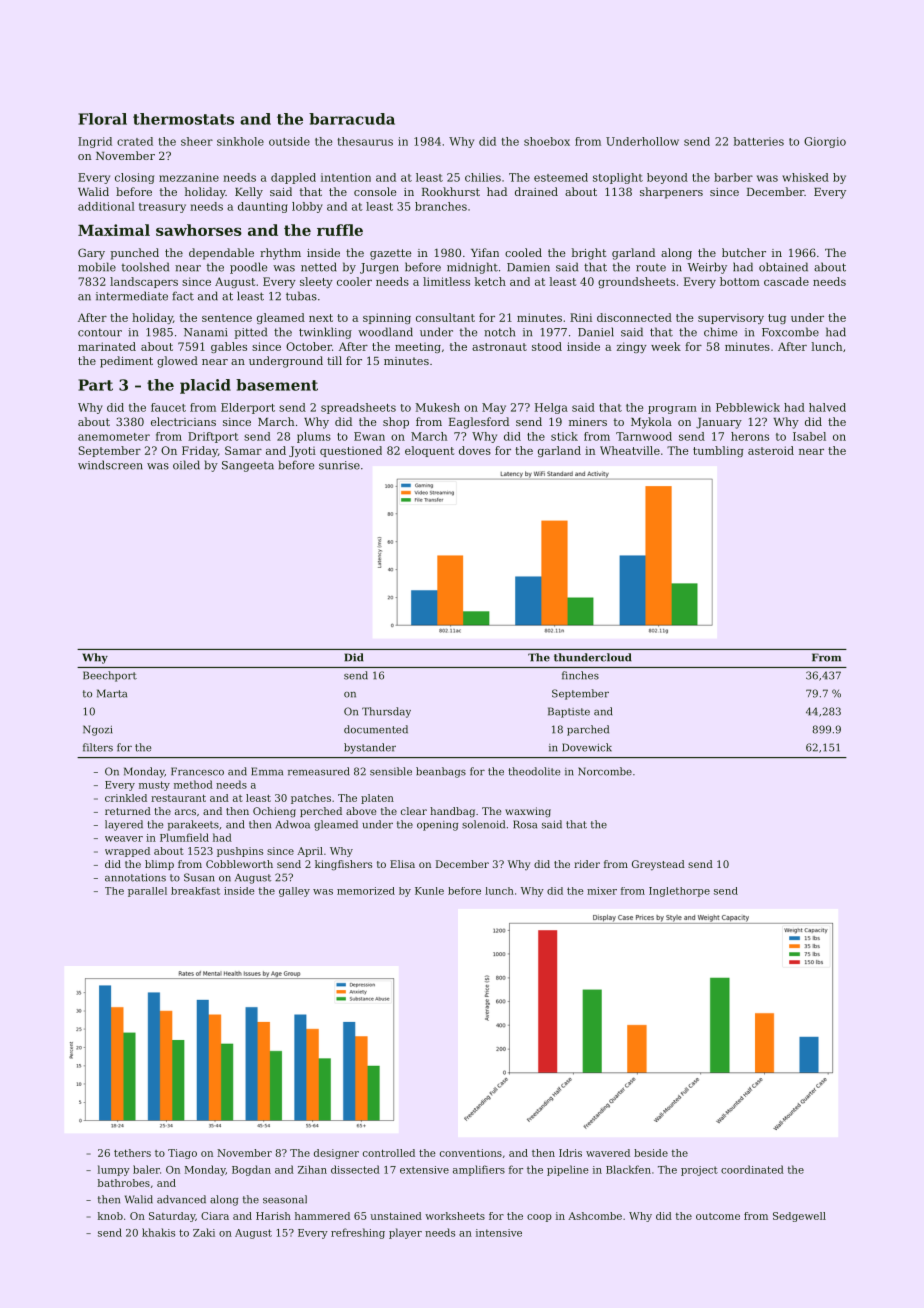 This image has width=924, height=1308. I want to click on finches, so click(580, 675).
